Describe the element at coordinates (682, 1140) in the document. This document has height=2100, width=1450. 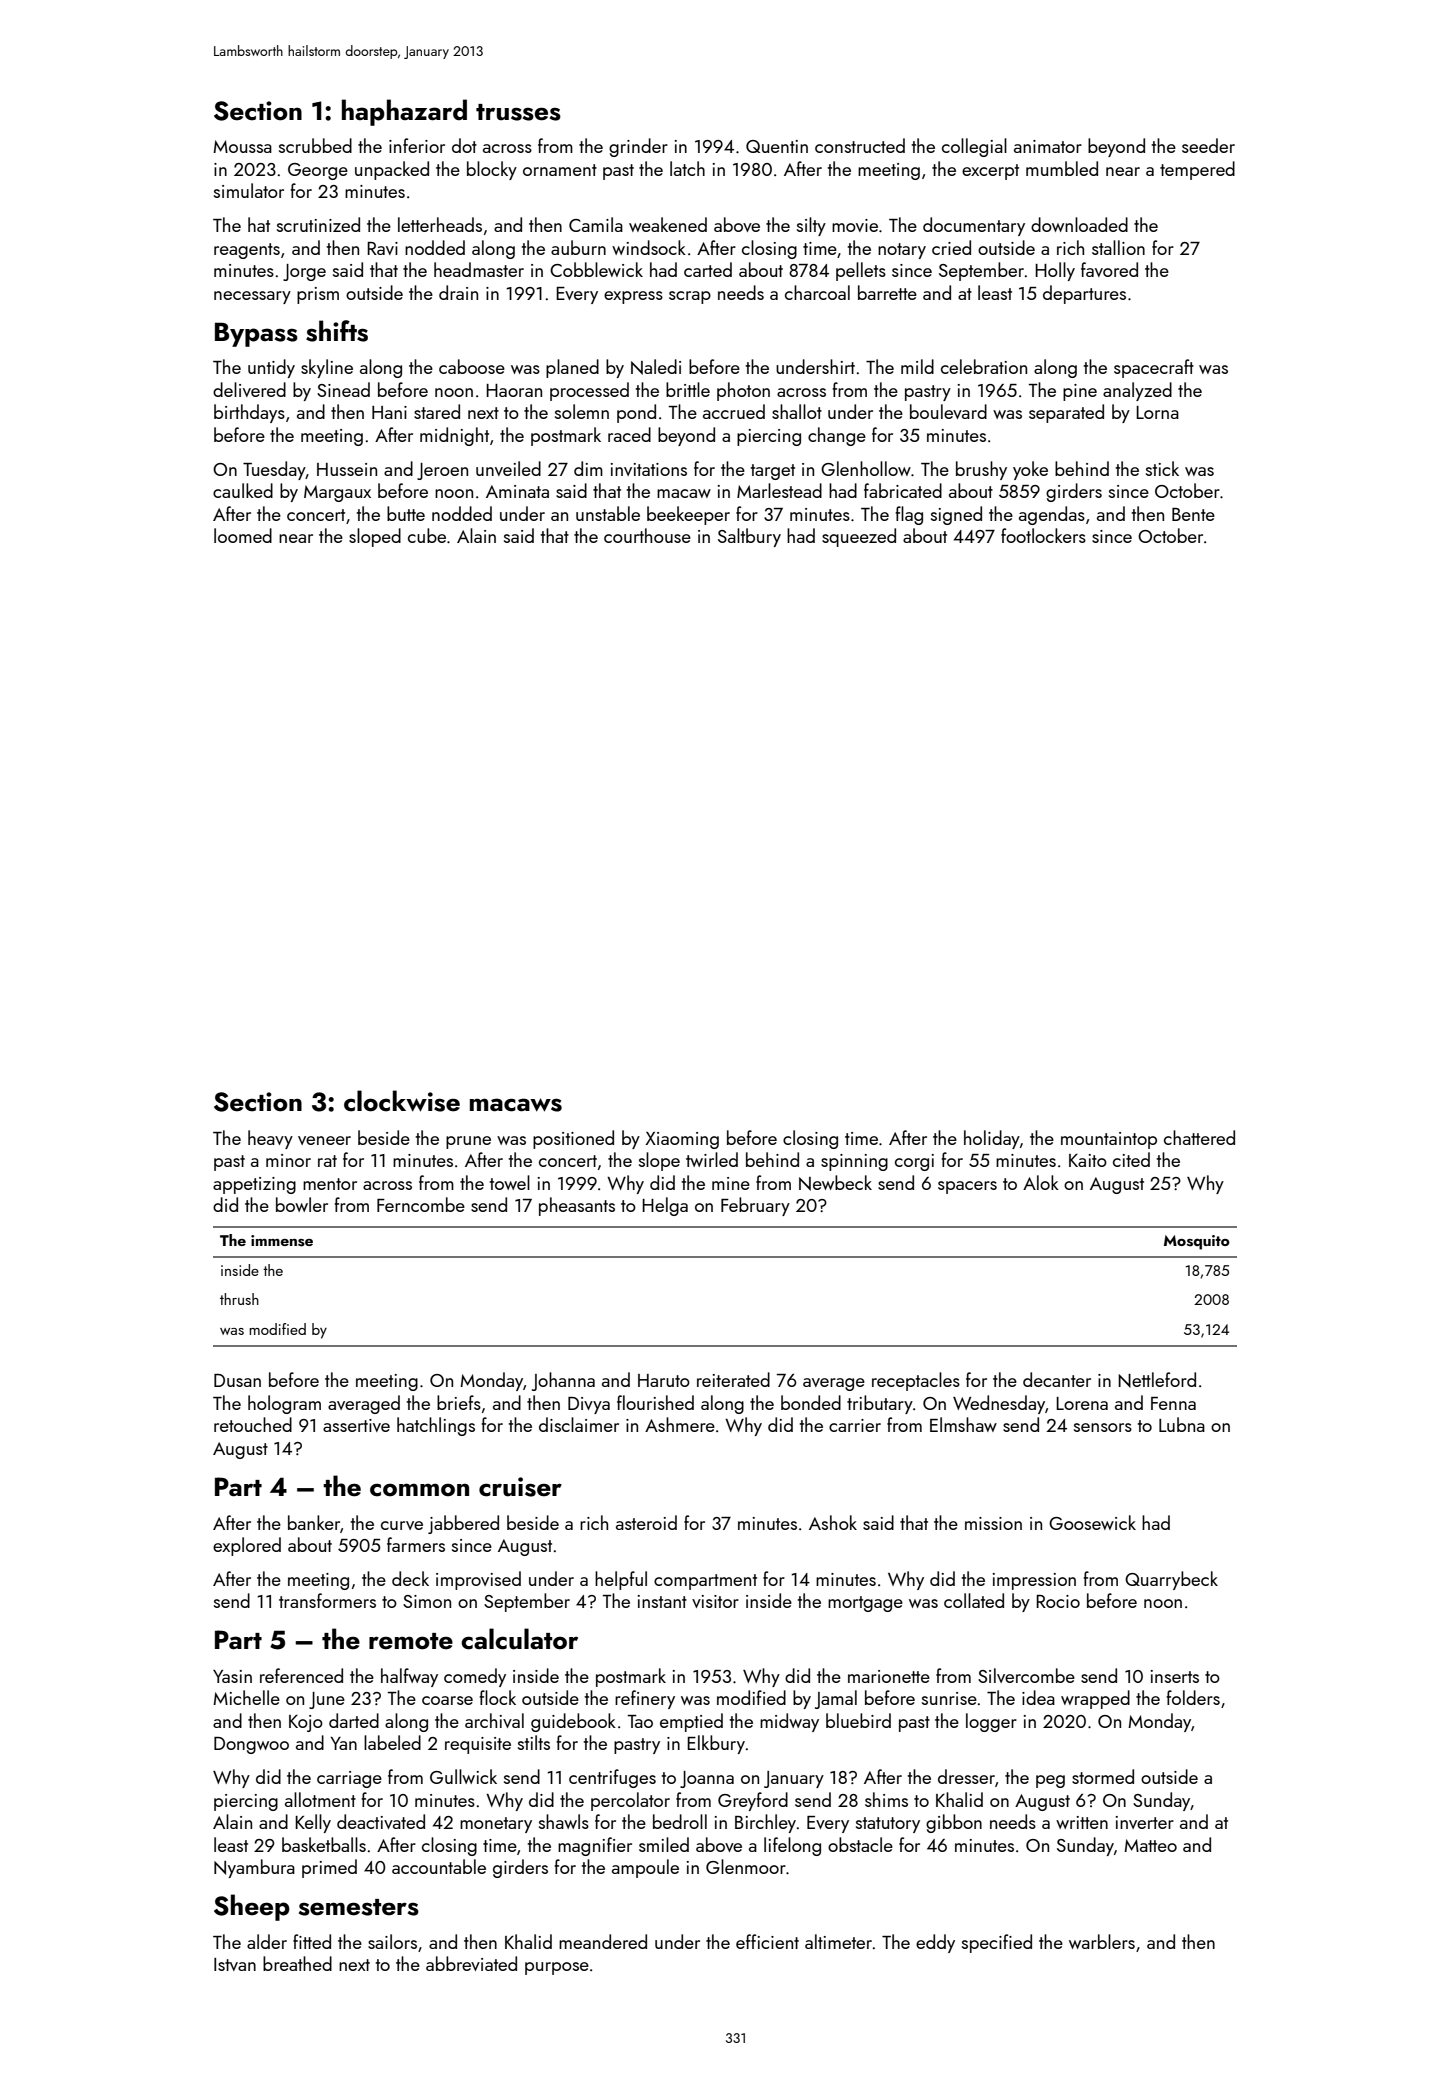
I see `Xiaoming` at that location.
